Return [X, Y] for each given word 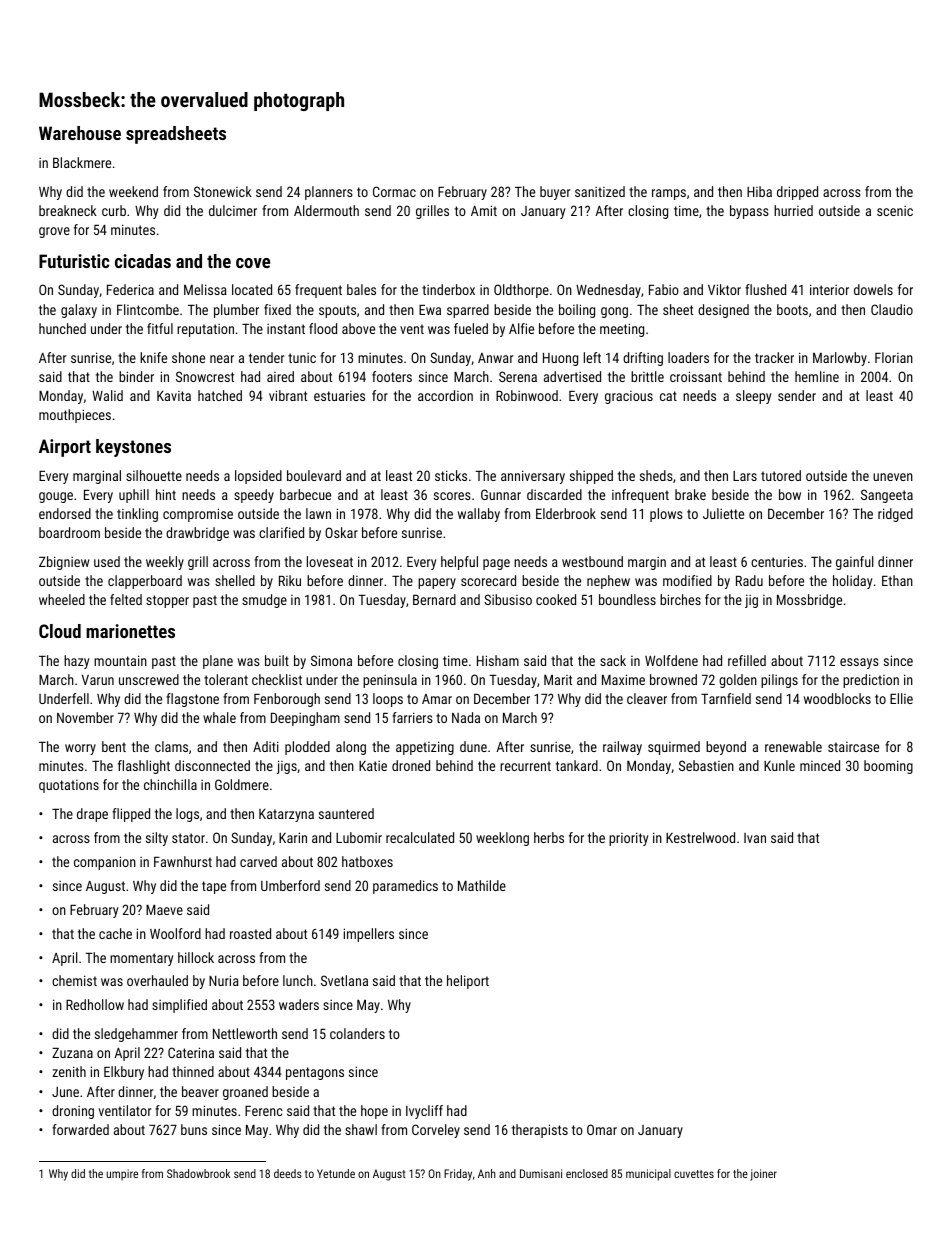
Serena [518, 376]
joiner [763, 1175]
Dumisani [541, 1173]
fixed [277, 309]
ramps [669, 194]
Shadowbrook [198, 1173]
